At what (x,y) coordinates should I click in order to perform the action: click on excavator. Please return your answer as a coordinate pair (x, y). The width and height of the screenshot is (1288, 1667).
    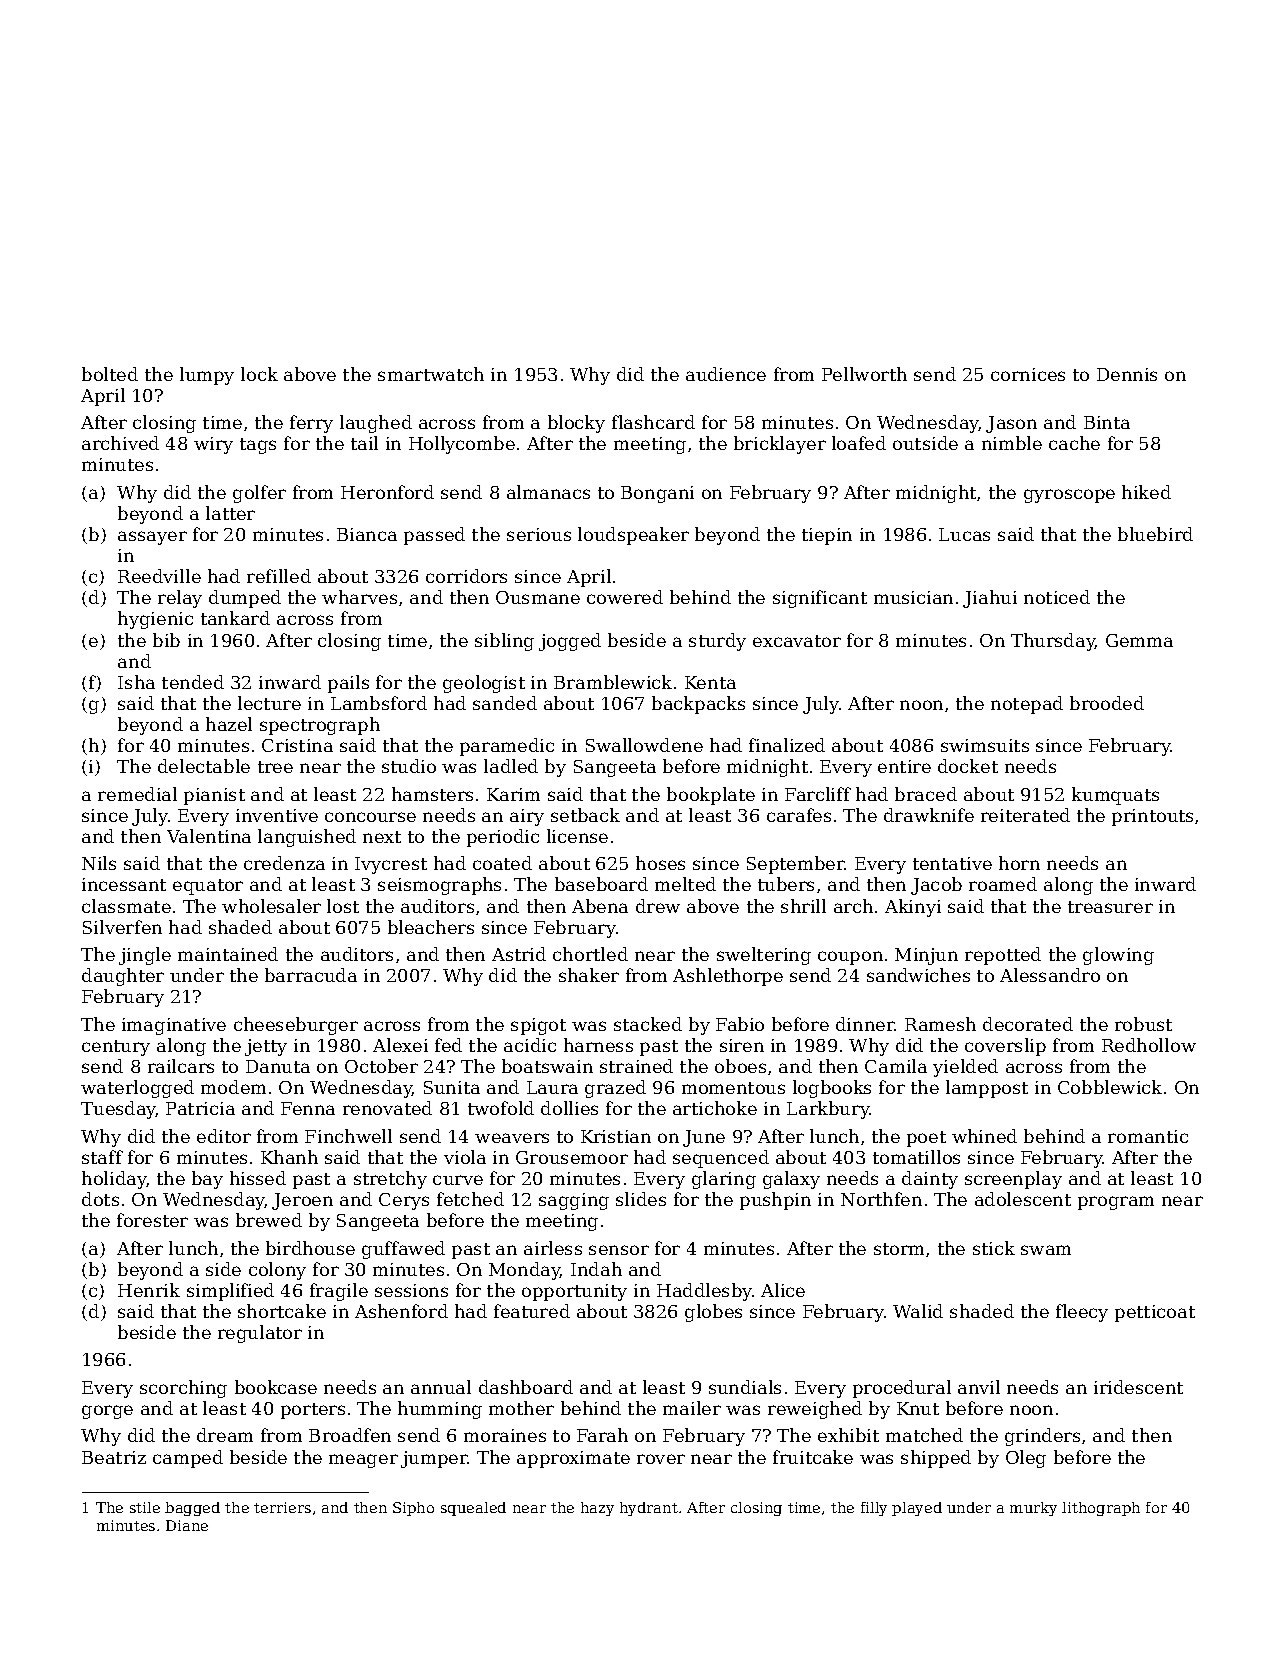
    Looking at the image, I should click on (797, 641).
